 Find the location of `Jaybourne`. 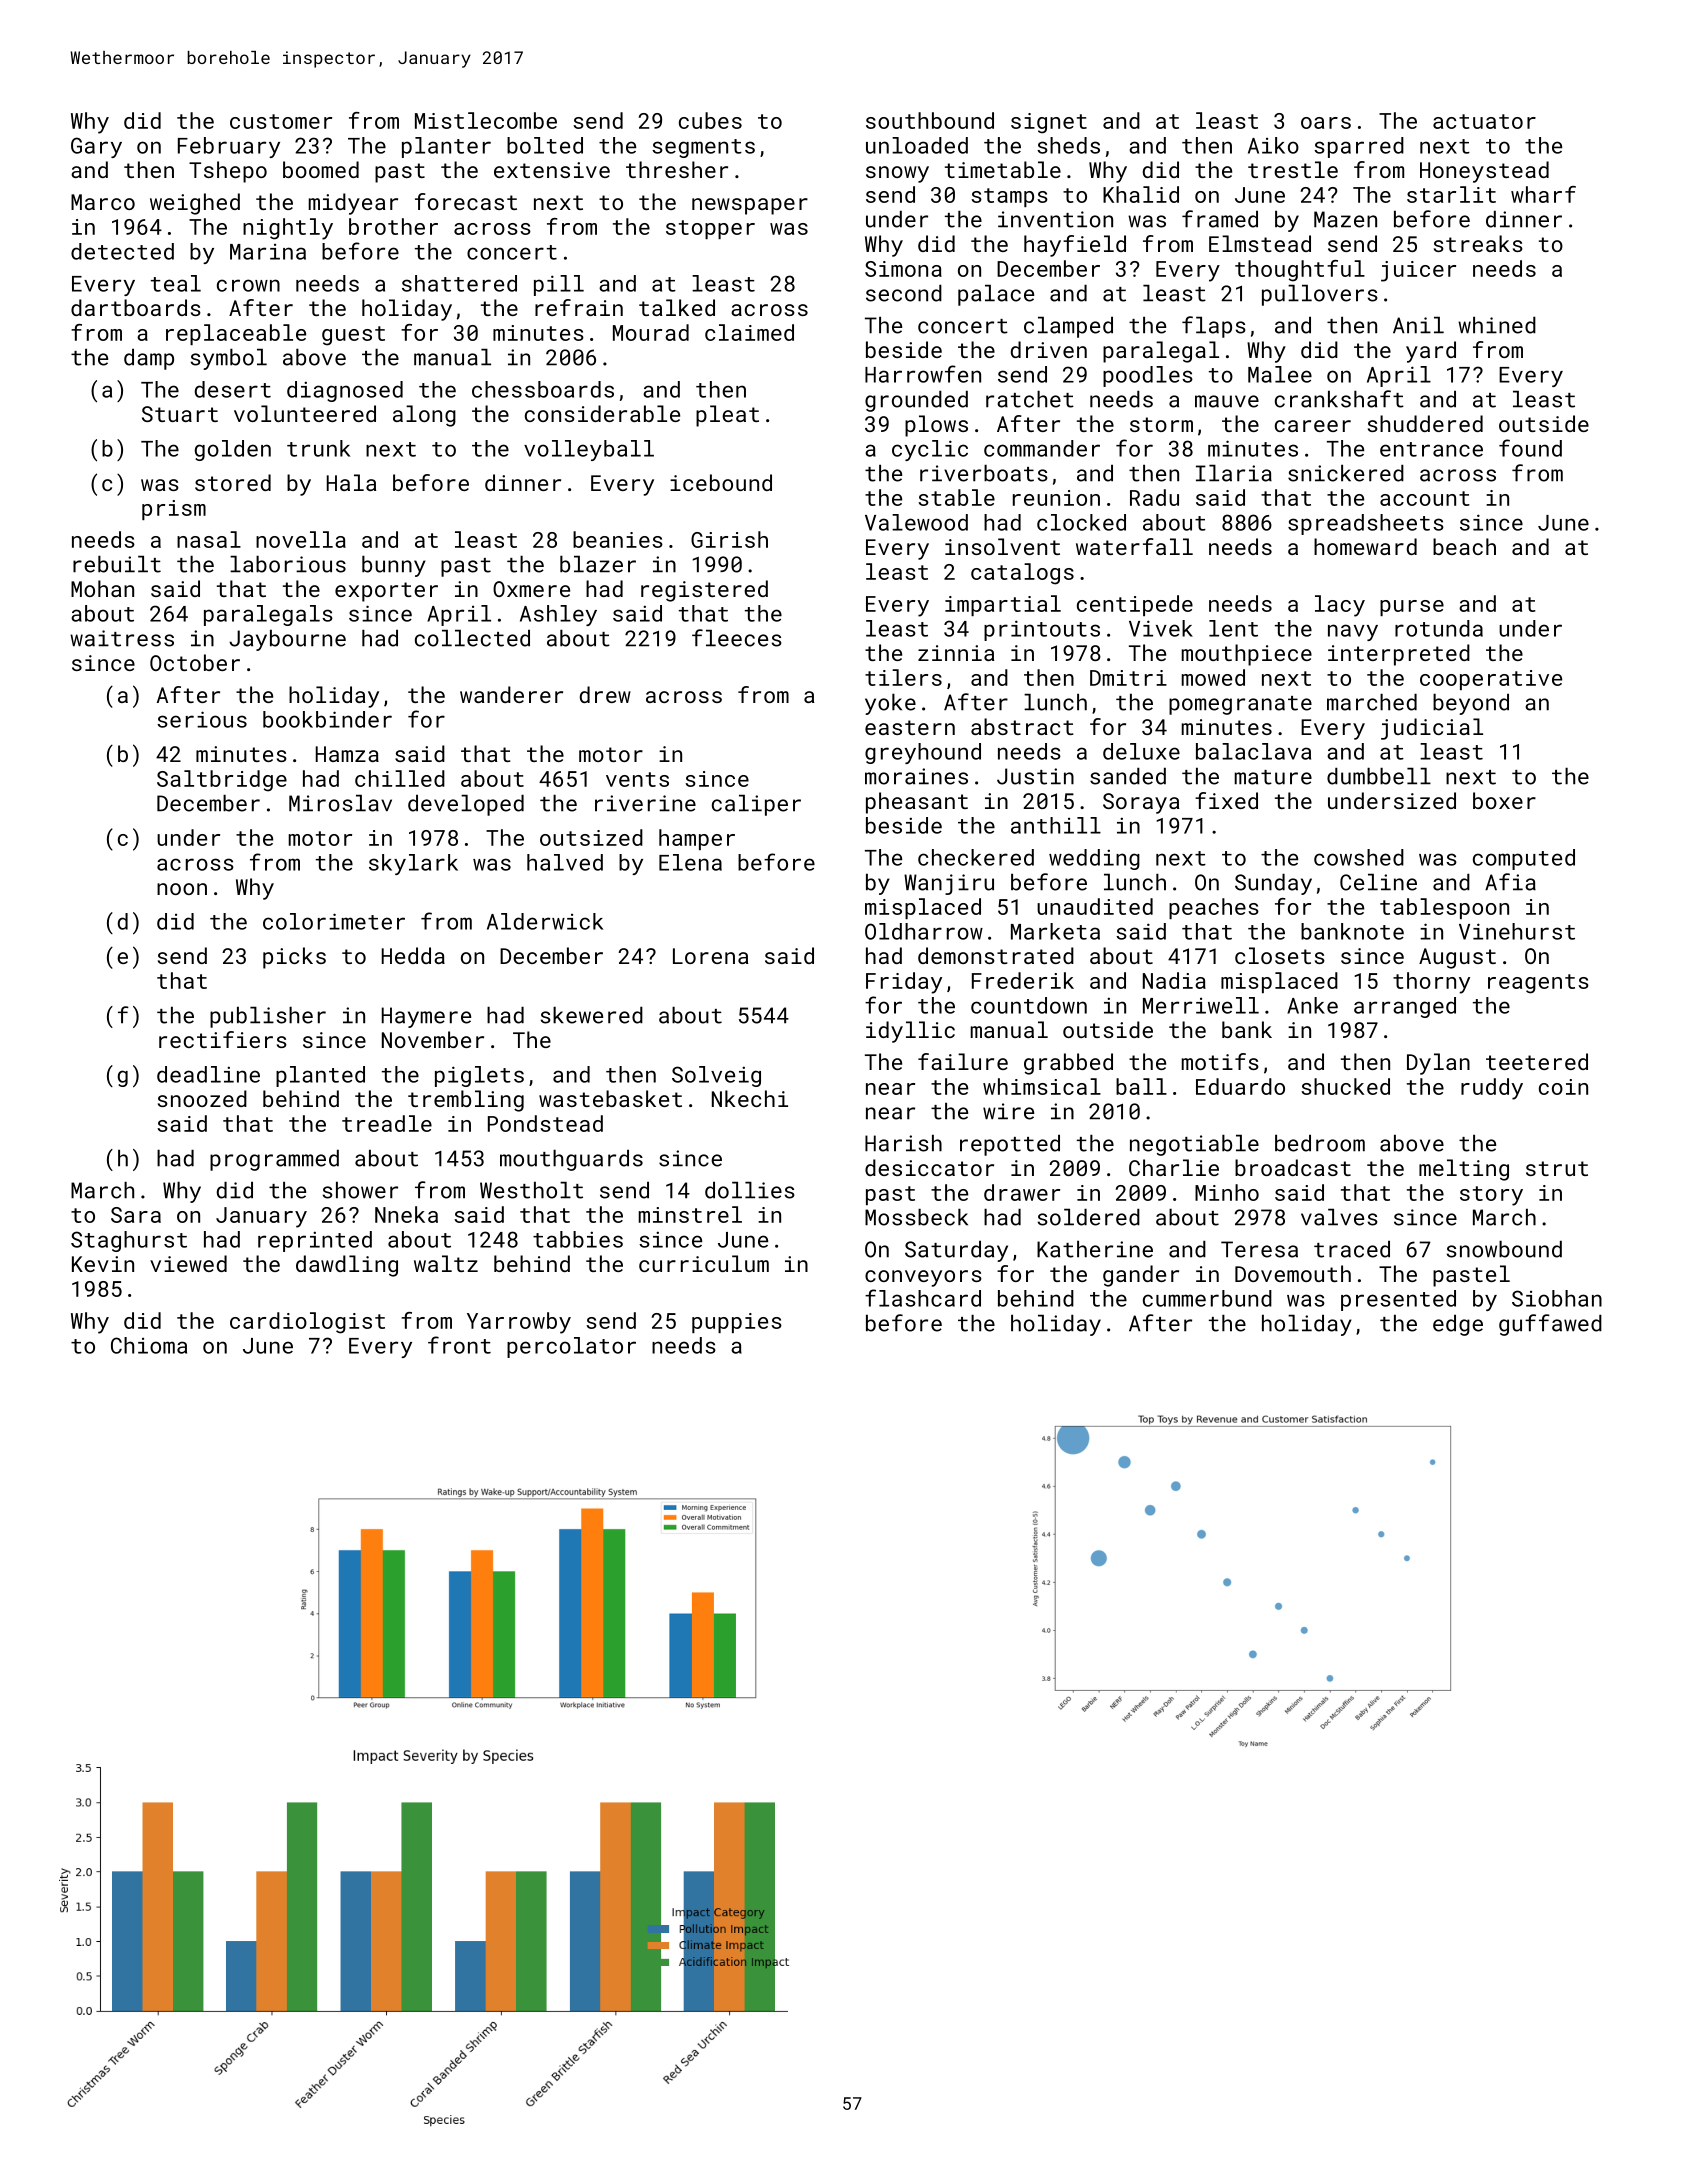

Jaybourne is located at coordinates (287, 640).
